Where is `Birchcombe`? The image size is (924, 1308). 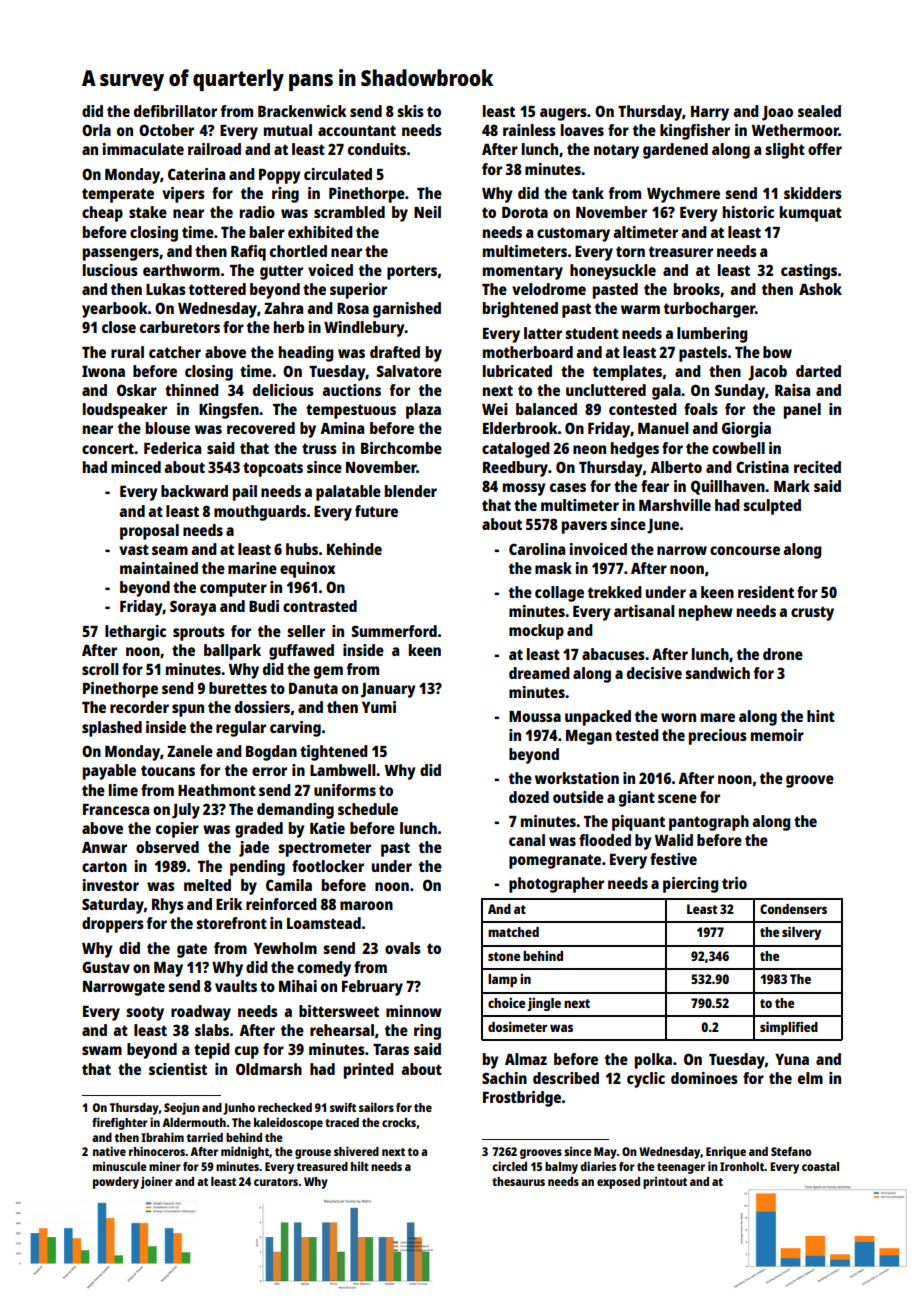
Birchcombe is located at coordinates (401, 448).
